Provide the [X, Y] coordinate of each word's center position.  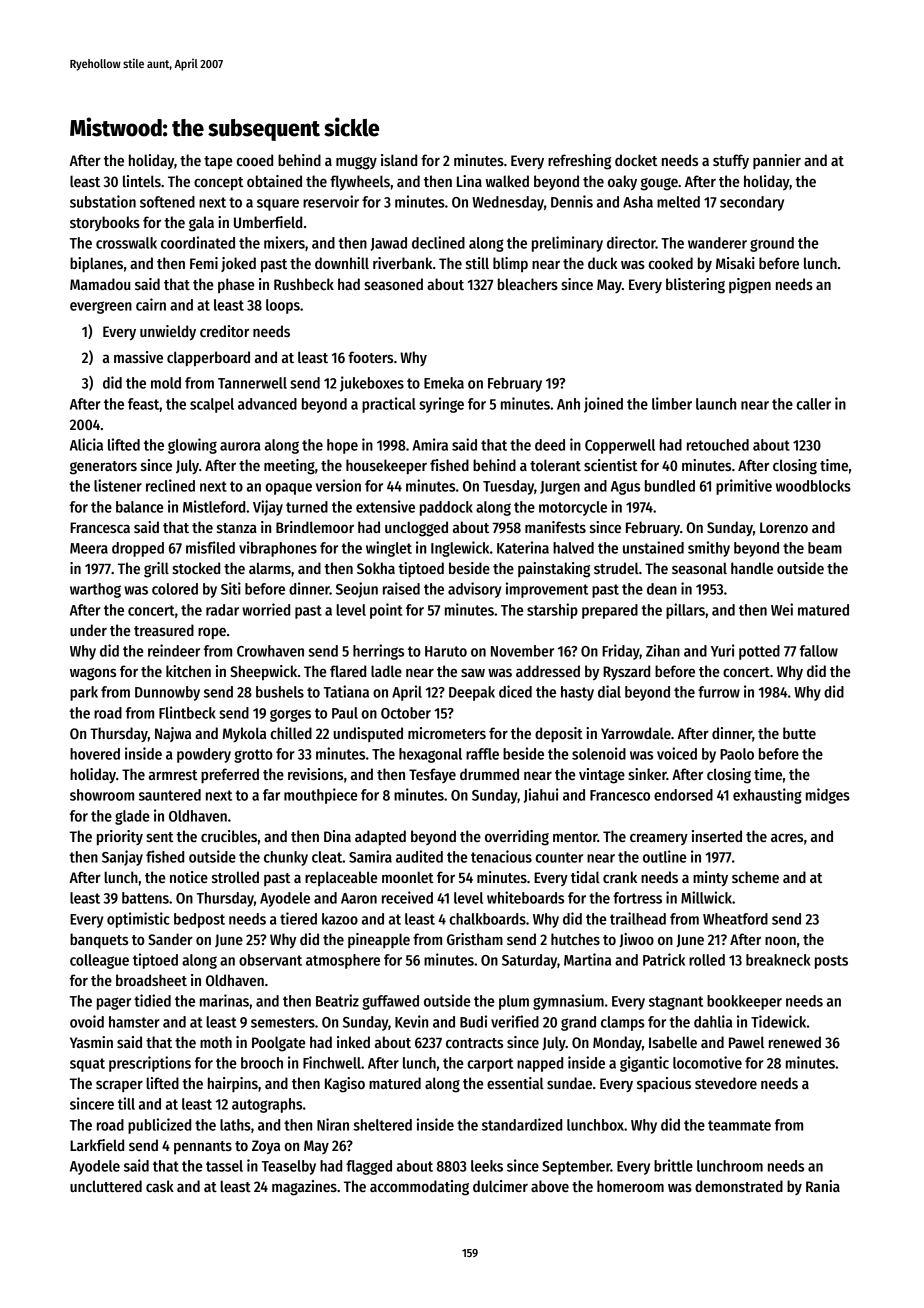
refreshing [579, 162]
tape [218, 163]
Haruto [446, 651]
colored [175, 589]
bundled [670, 486]
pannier [777, 161]
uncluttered [106, 1186]
